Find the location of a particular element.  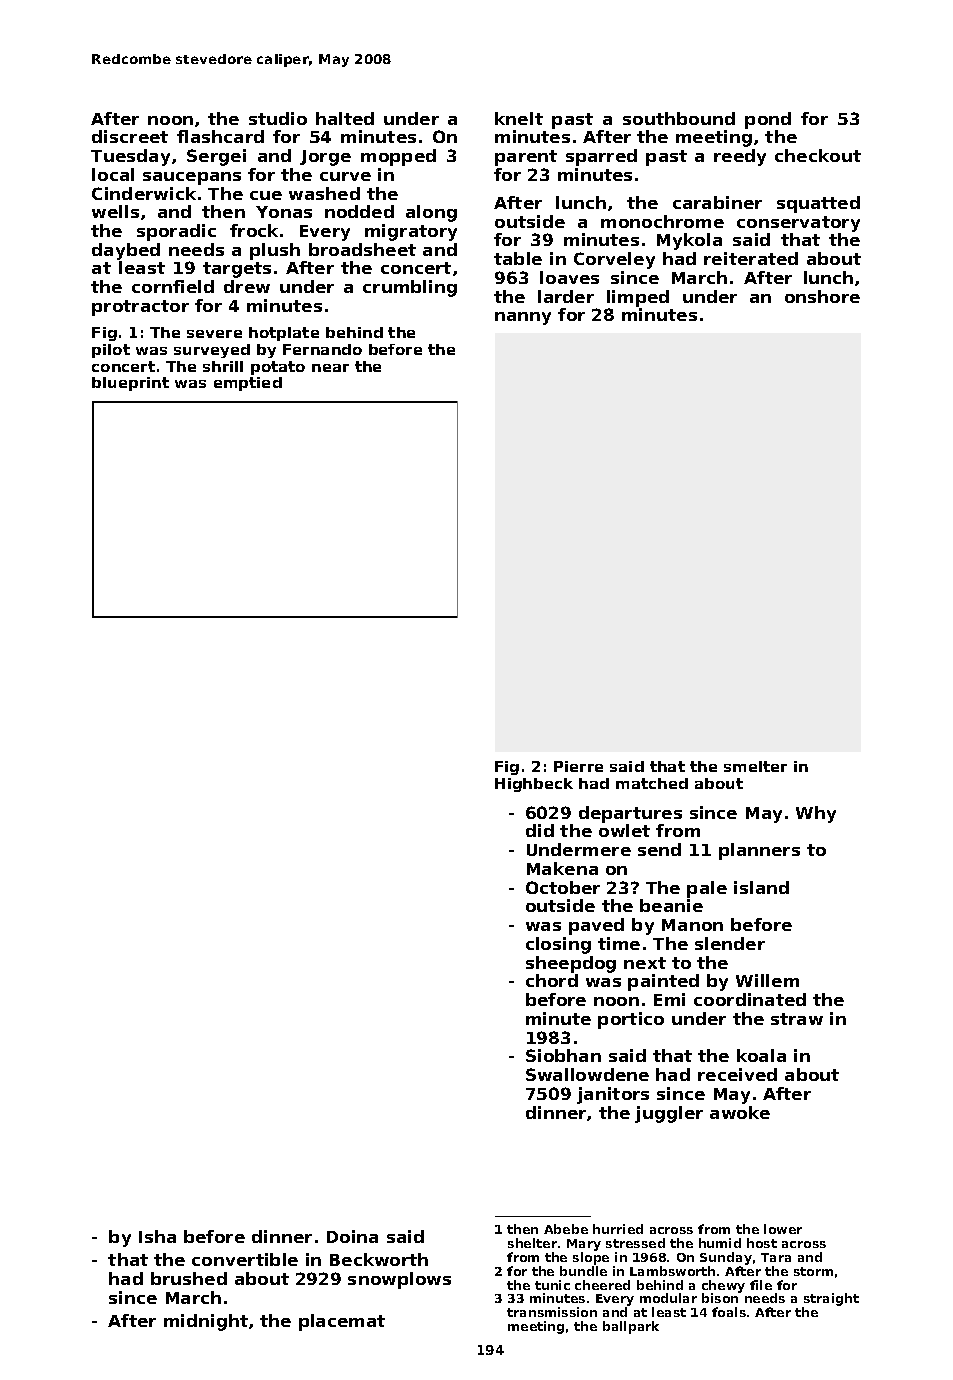

squatted is located at coordinates (818, 204).
